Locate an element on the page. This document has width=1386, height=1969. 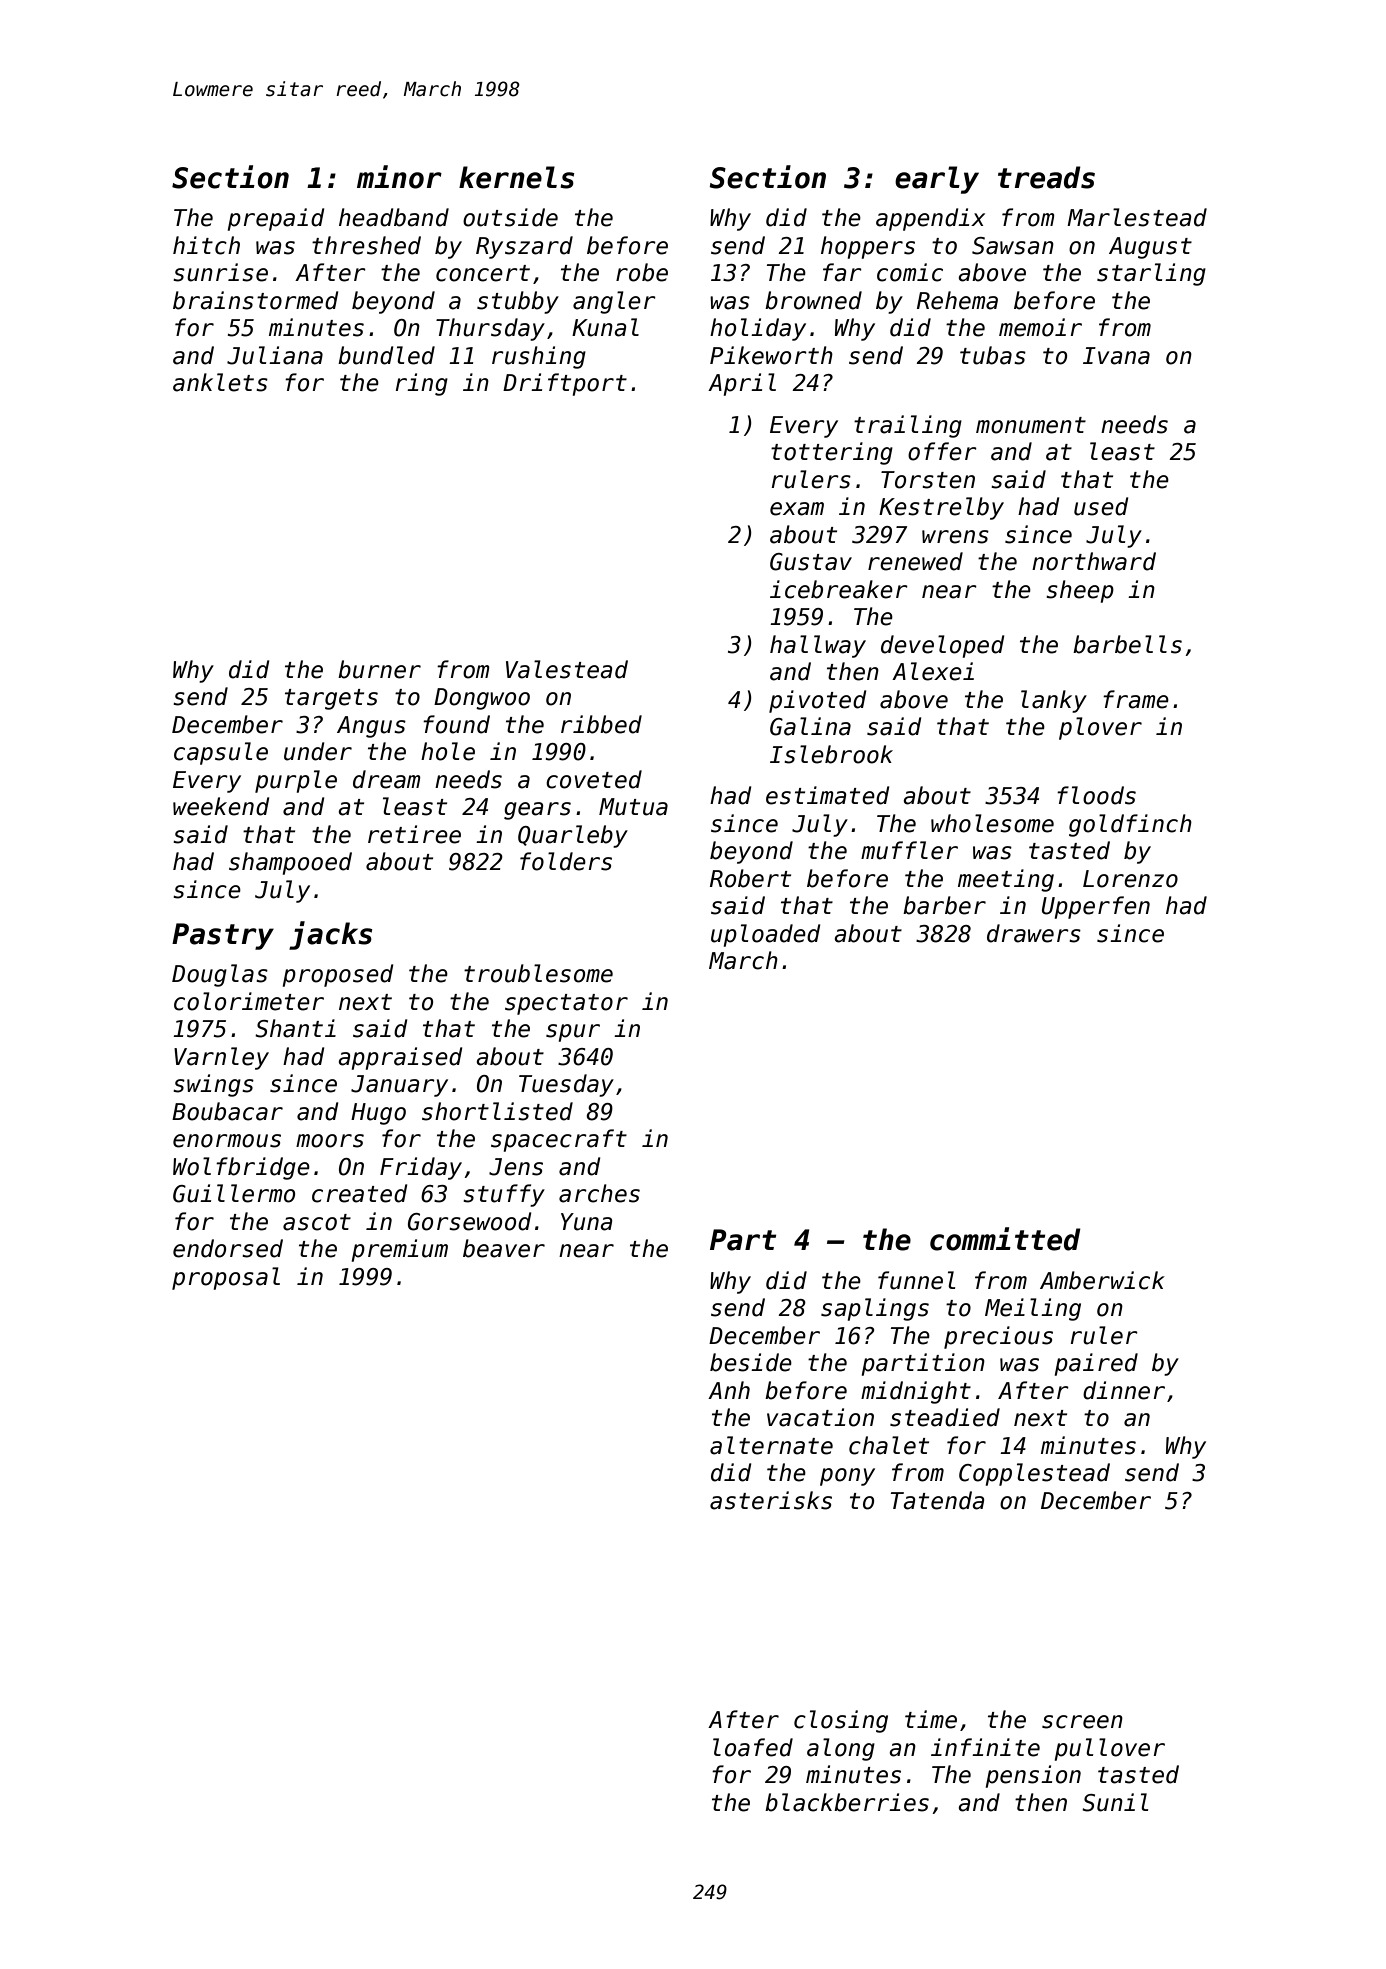
anklets is located at coordinates (220, 382).
